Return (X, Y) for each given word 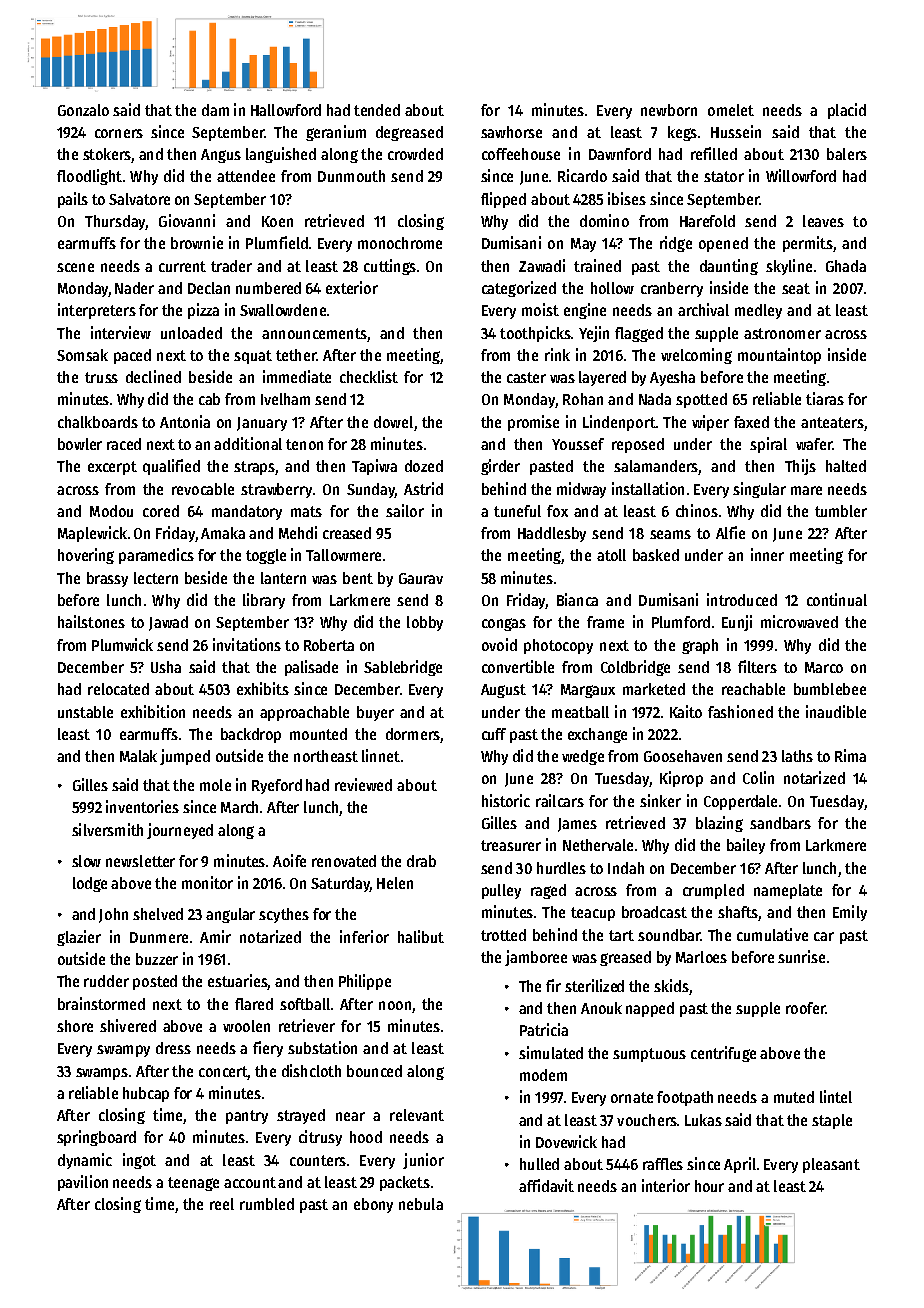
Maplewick (92, 534)
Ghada (846, 266)
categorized (519, 289)
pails (73, 200)
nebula (421, 1204)
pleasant (831, 1165)
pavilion (83, 1183)
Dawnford (620, 154)
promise (533, 423)
